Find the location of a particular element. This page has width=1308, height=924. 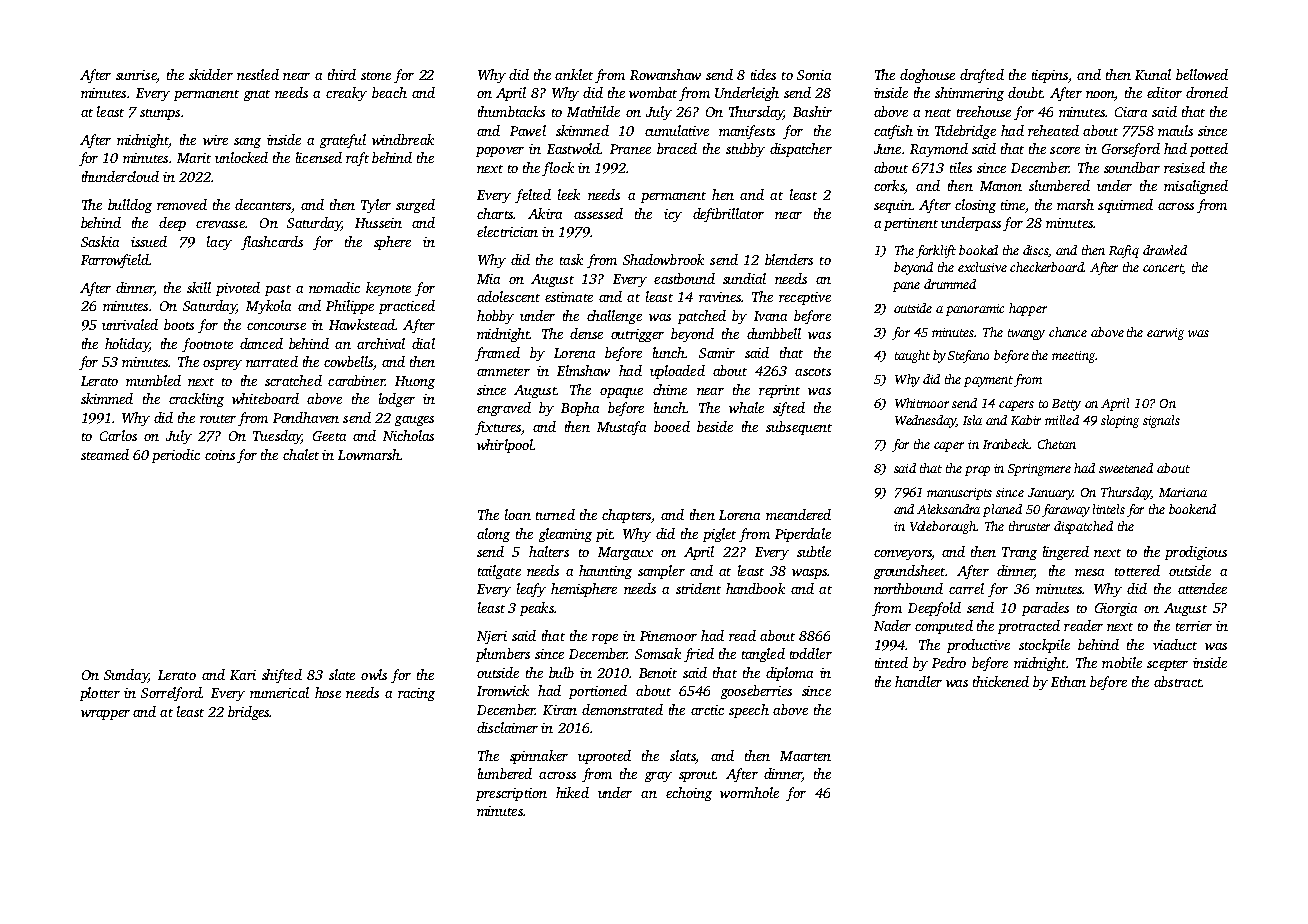

doghouse is located at coordinates (927, 76).
